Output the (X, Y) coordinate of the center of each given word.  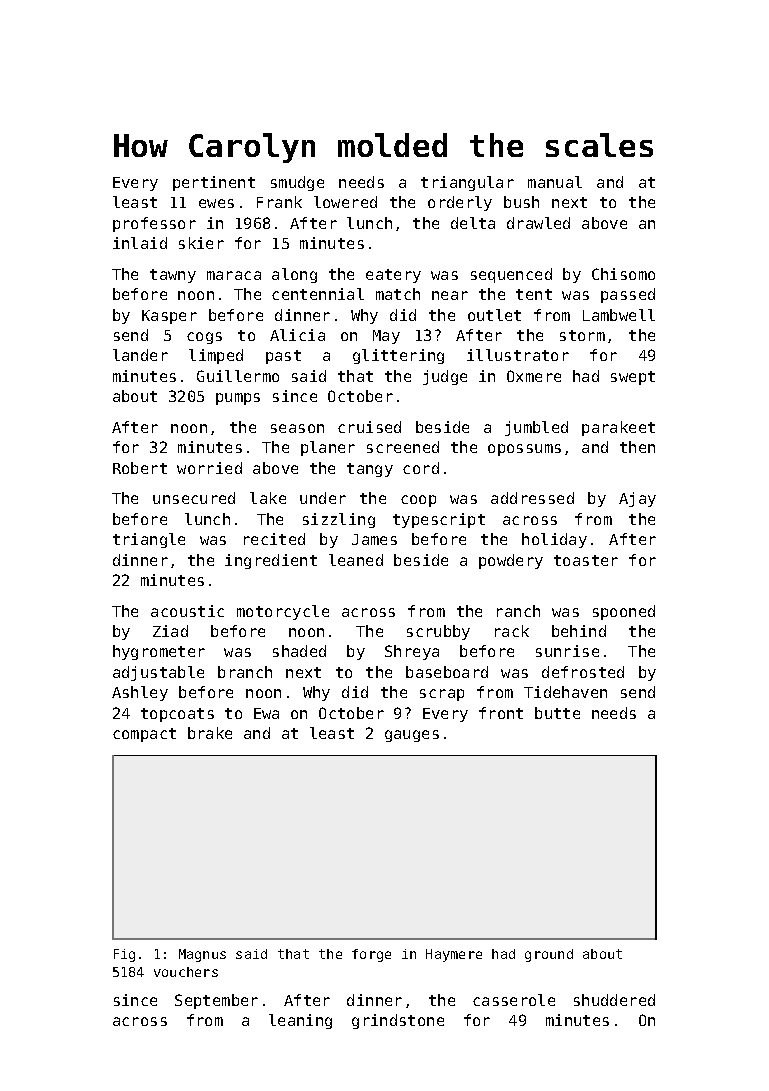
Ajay (637, 499)
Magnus (202, 955)
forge (371, 955)
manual (555, 182)
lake (268, 498)
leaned (356, 560)
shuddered (614, 1000)
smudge (297, 183)
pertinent (214, 183)
